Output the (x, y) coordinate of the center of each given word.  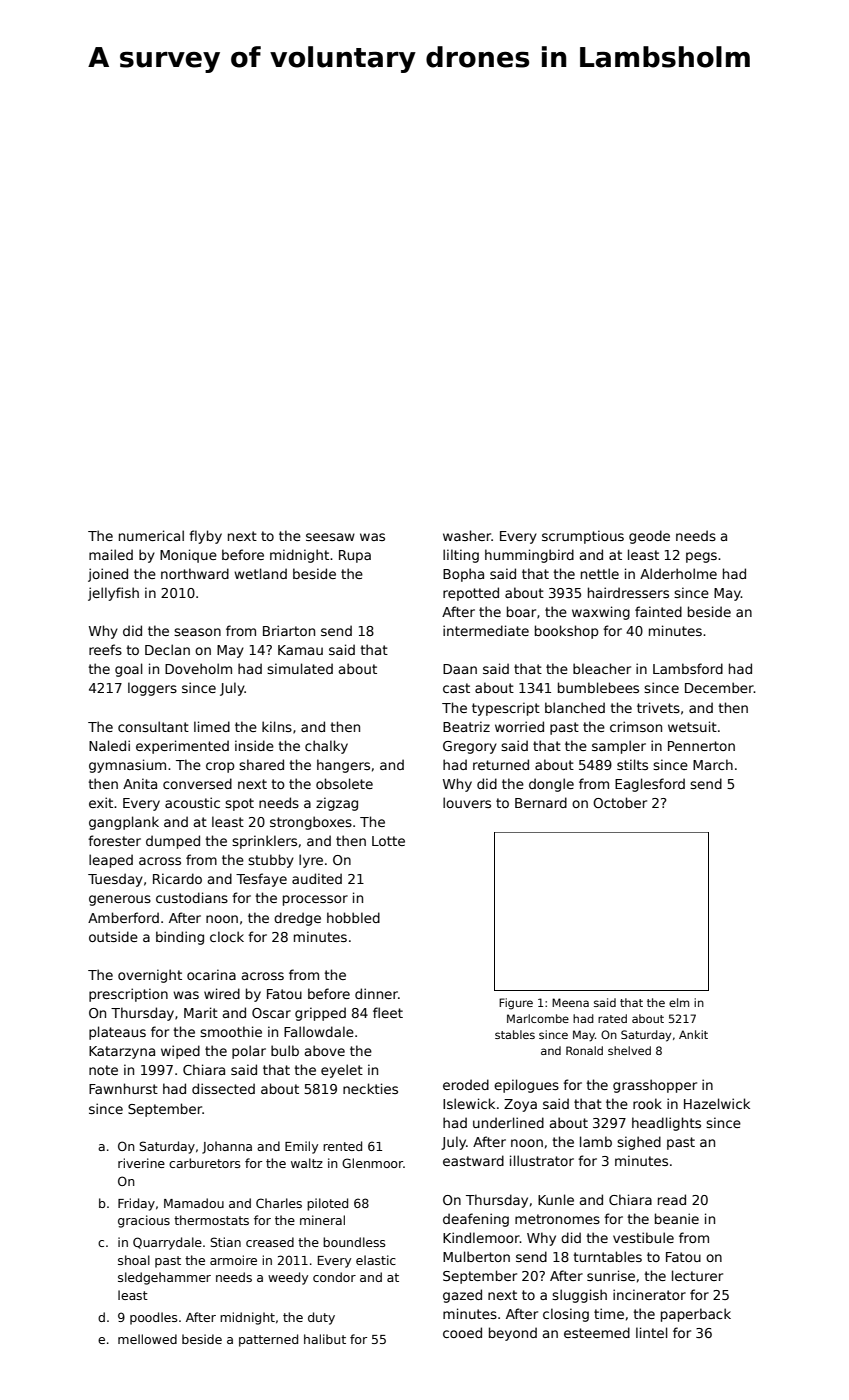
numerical (151, 535)
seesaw (330, 537)
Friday (136, 1204)
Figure (516, 1004)
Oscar (271, 1013)
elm (679, 1002)
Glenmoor (372, 1163)
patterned (268, 1340)
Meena (570, 1002)
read (672, 1199)
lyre (311, 861)
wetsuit (692, 726)
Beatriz (466, 726)
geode (649, 537)
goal (129, 670)
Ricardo (177, 878)
